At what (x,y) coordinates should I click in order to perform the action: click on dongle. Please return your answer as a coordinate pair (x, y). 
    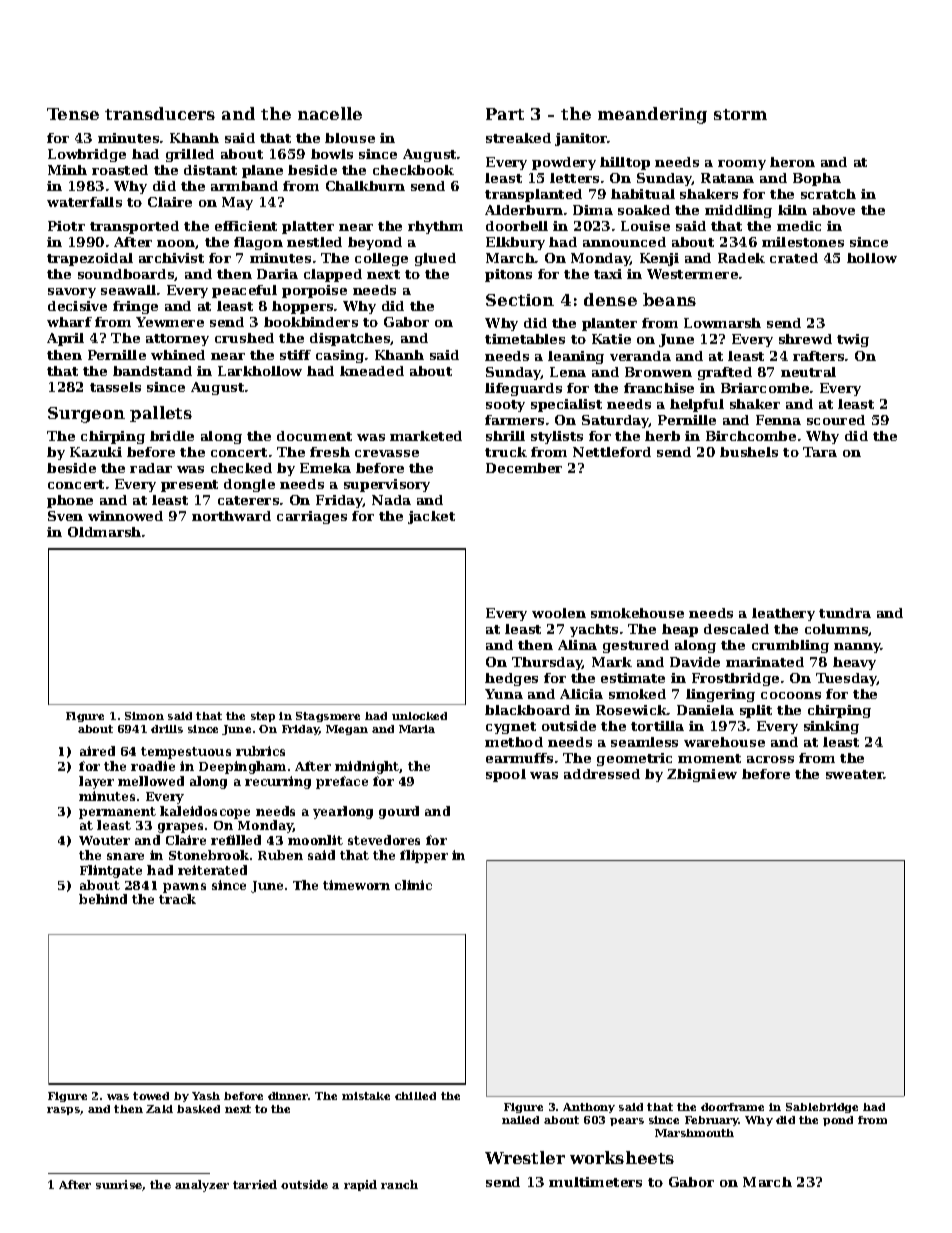
    Looking at the image, I should click on (249, 485).
